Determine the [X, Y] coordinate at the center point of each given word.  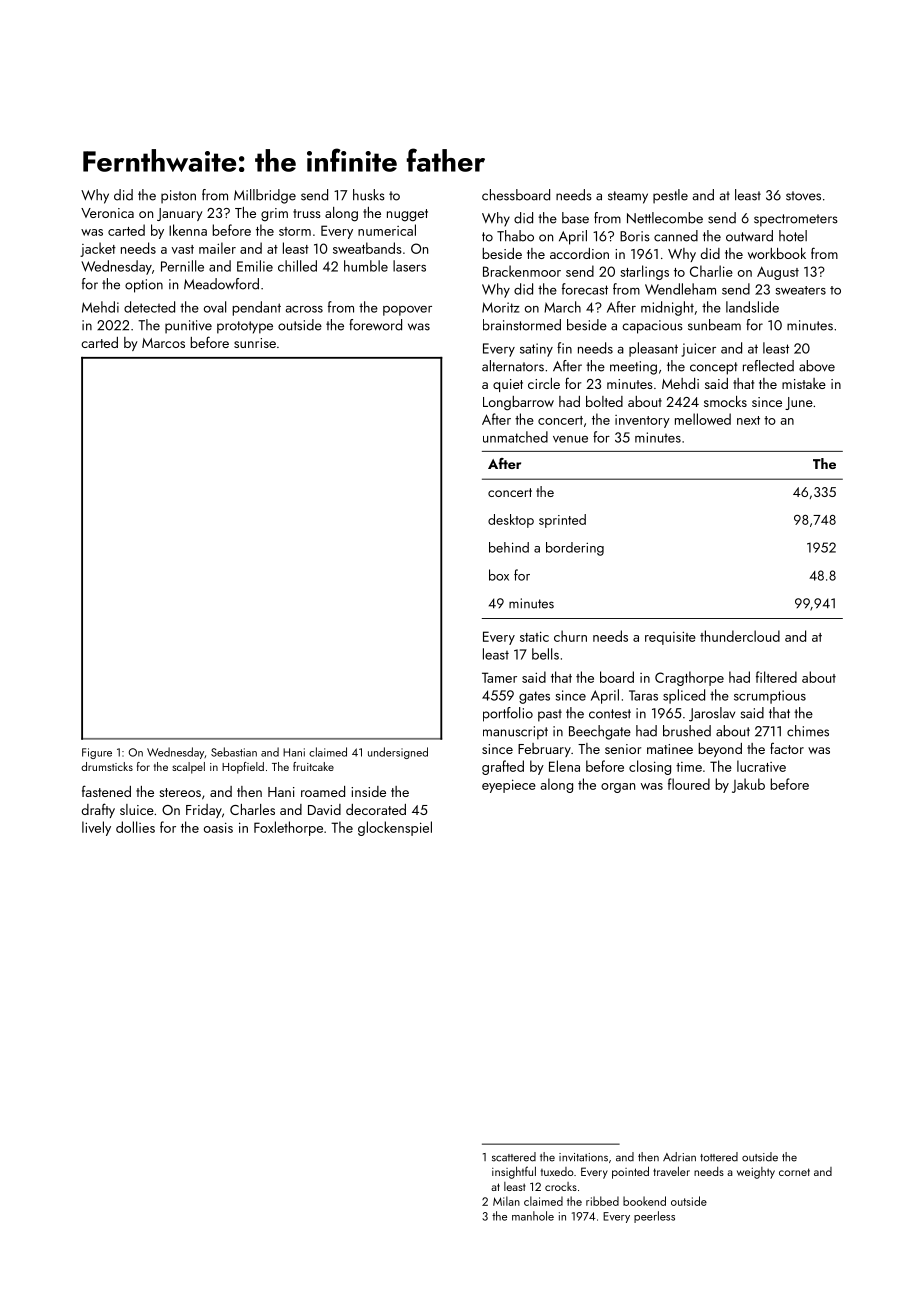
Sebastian [234, 752]
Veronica [107, 213]
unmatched [515, 437]
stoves [803, 196]
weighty [756, 1173]
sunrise [255, 343]
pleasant [653, 349]
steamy [628, 197]
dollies [135, 827]
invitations [583, 1157]
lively [96, 828]
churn [570, 636]
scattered [514, 1157]
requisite [670, 638]
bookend [644, 1201]
